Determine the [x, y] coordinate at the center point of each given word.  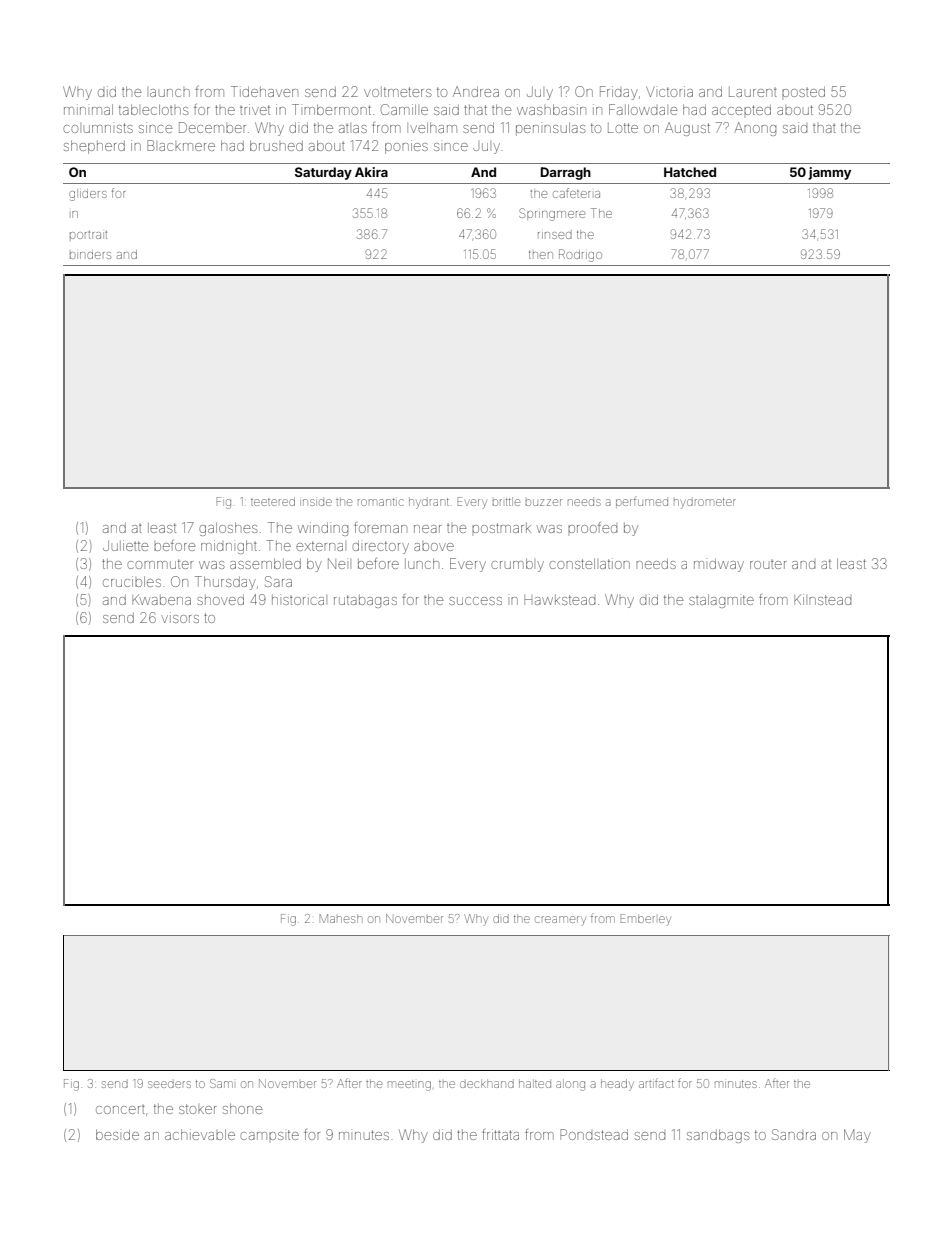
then [541, 255]
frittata [500, 1134]
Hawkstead [559, 600]
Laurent [753, 92]
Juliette [125, 545]
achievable [200, 1134]
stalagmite [721, 601]
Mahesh [340, 918]
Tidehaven [264, 91]
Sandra [794, 1134]
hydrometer [705, 503]
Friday [619, 93]
